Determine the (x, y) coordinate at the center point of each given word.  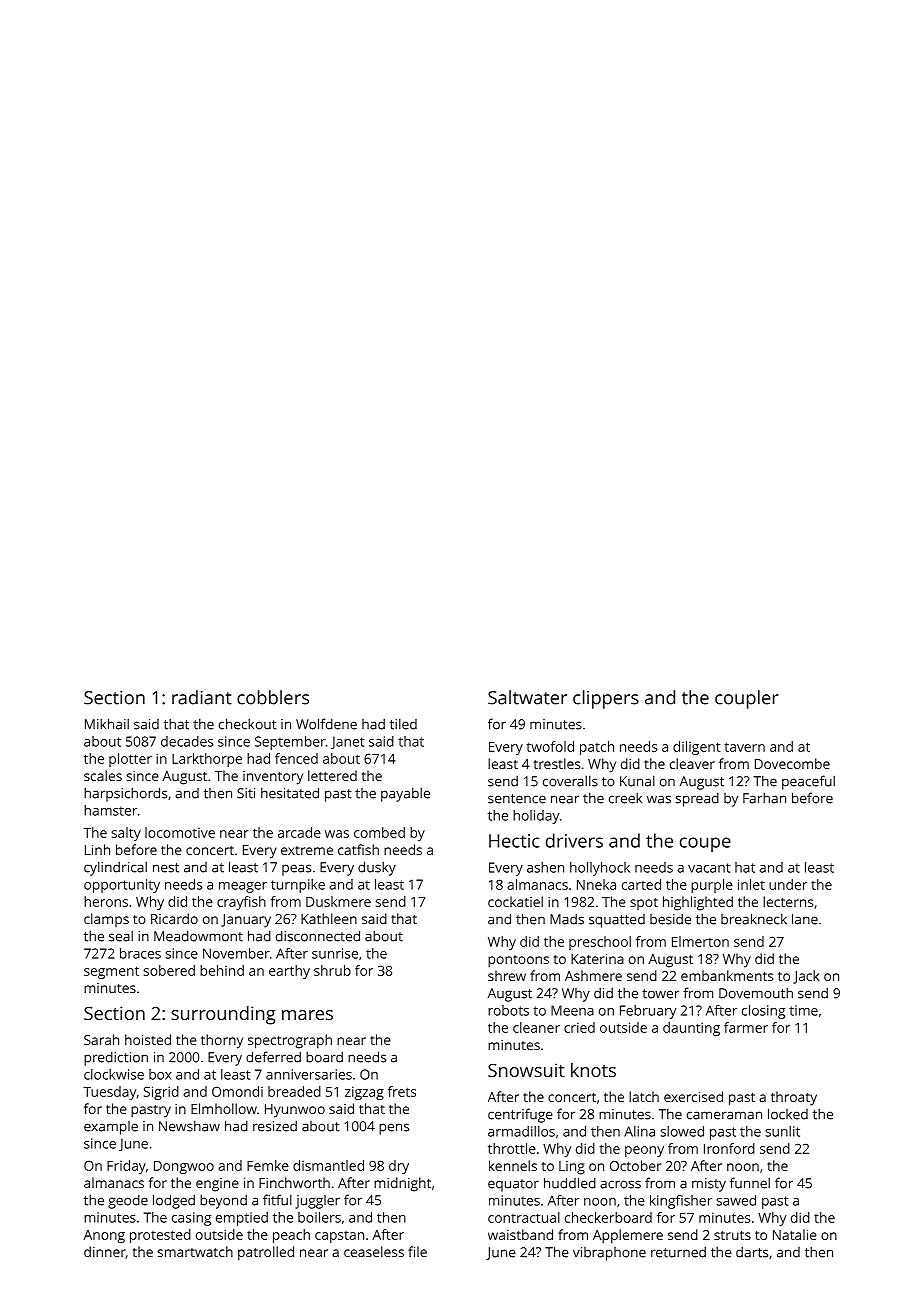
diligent (697, 748)
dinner (105, 1252)
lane (805, 919)
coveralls (570, 781)
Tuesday (109, 1093)
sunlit (783, 1131)
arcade (299, 832)
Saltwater (527, 697)
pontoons (518, 961)
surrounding (223, 1015)
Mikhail (107, 724)
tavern (745, 747)
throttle (512, 1148)
